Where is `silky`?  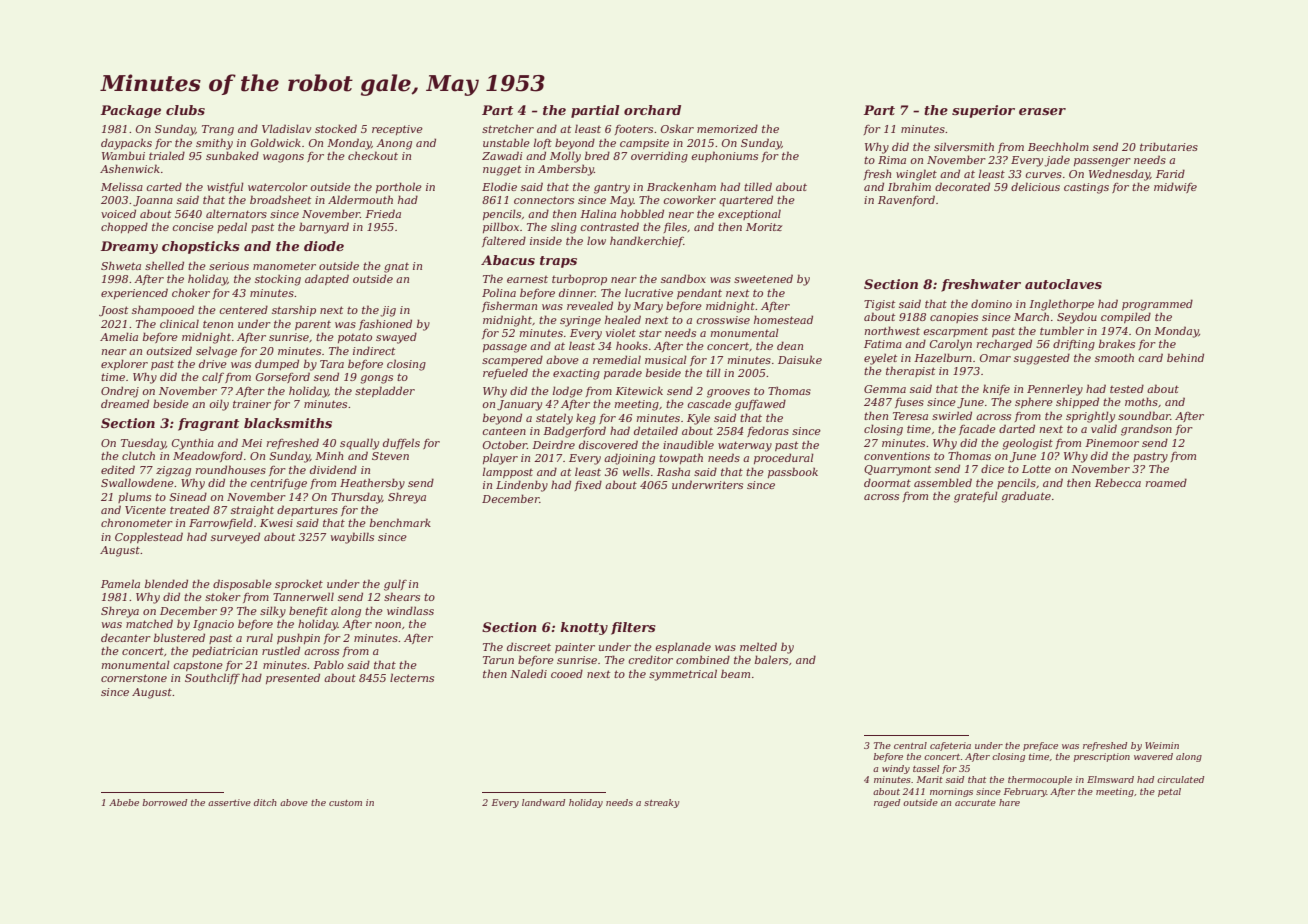 silky is located at coordinates (273, 612).
